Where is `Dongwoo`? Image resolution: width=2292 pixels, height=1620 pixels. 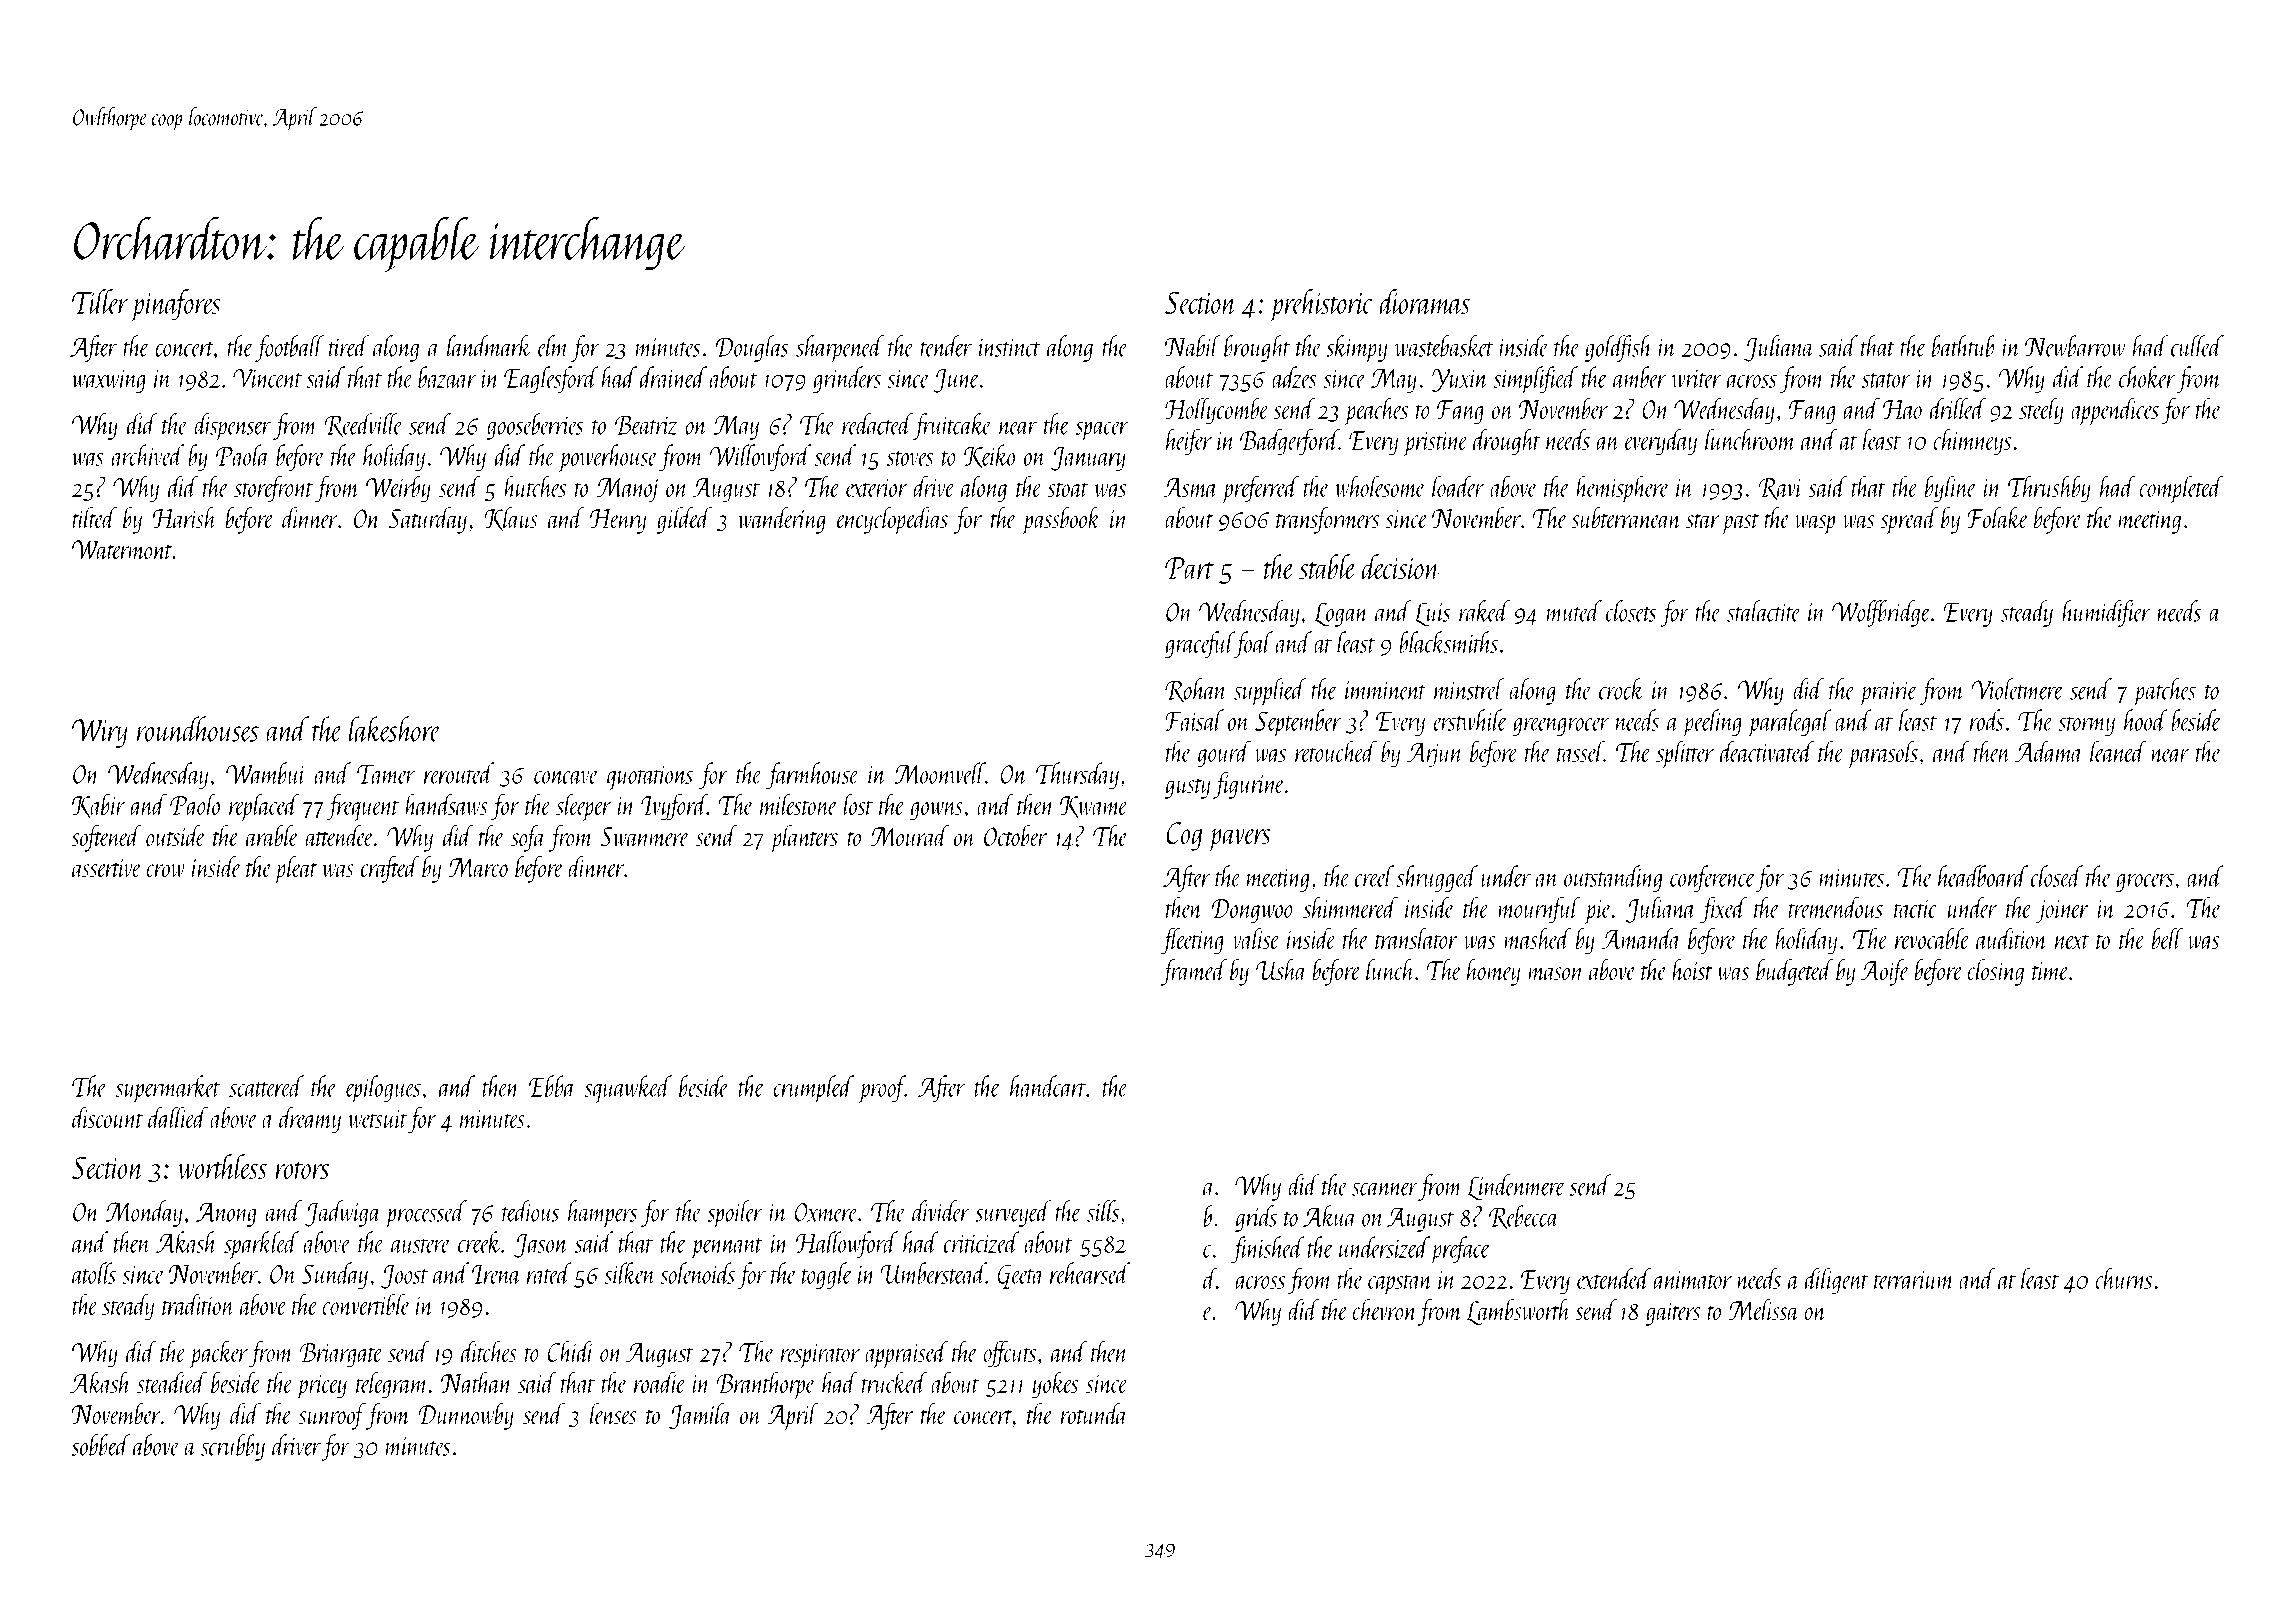
Dongwoo is located at coordinates (1252, 911).
